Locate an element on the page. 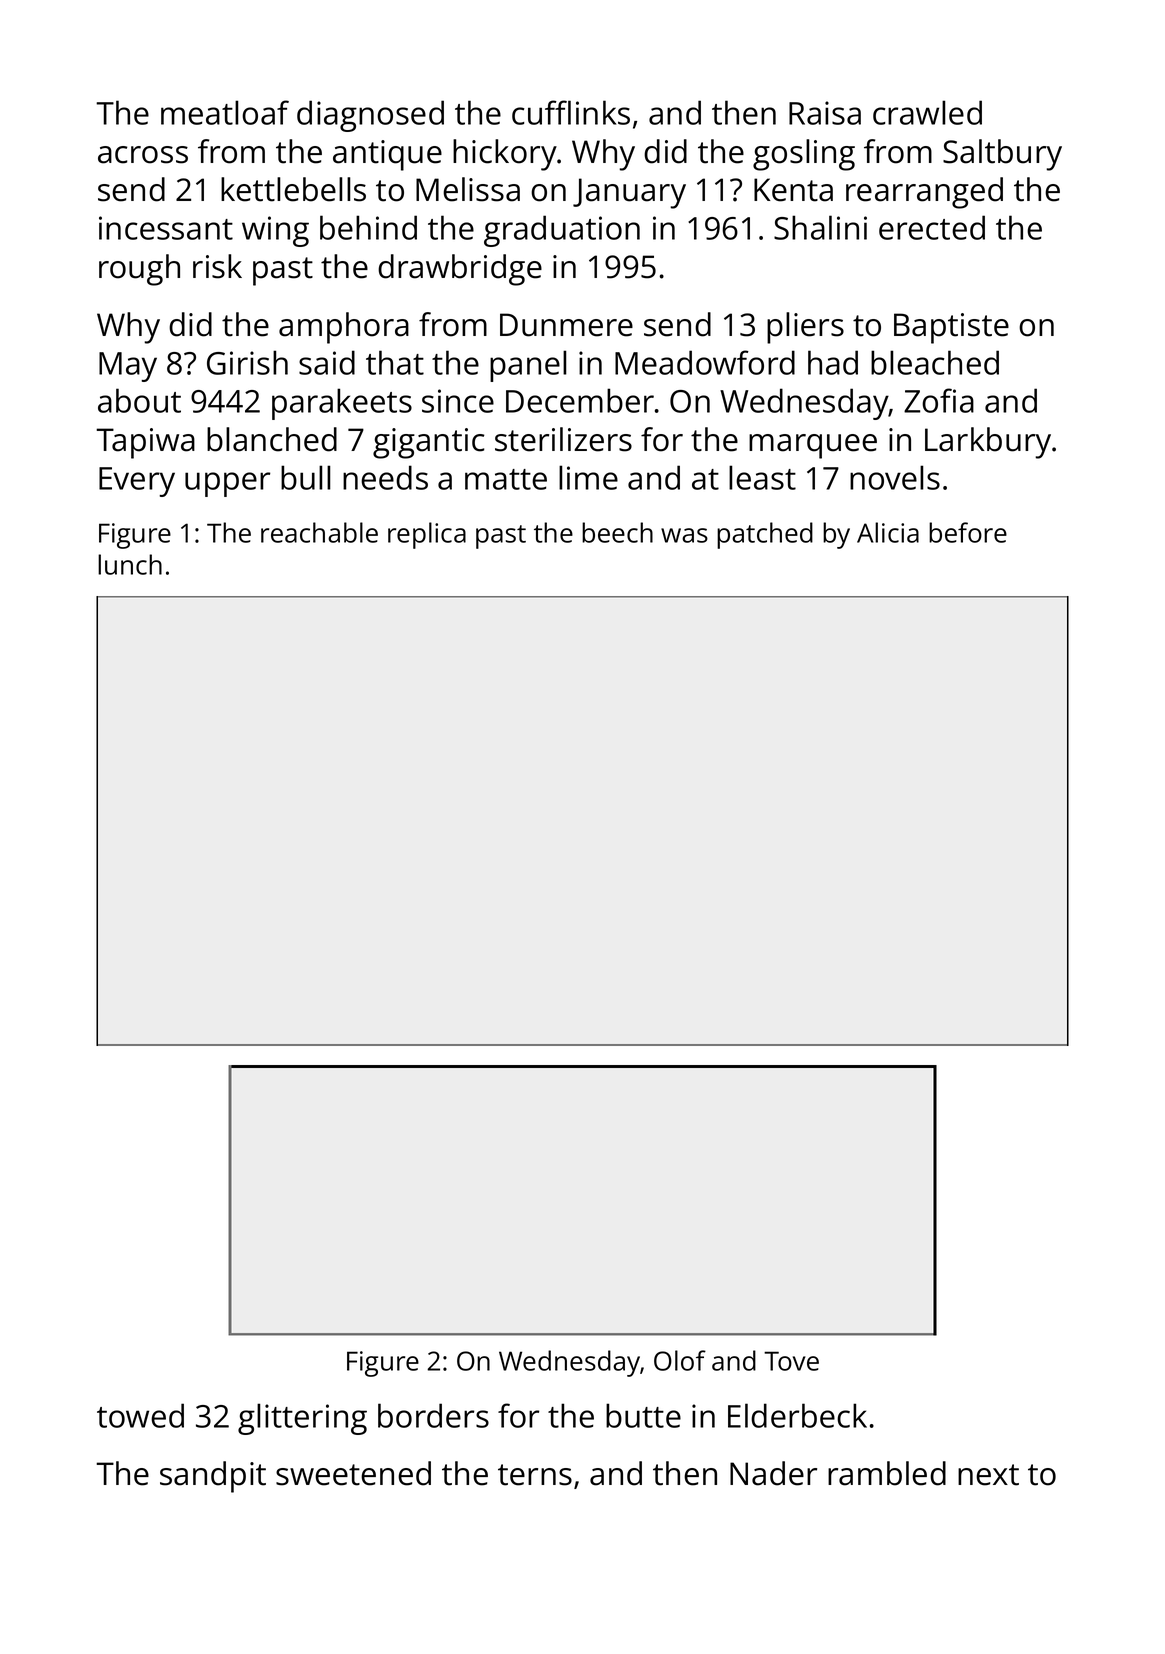  Raisa is located at coordinates (825, 113).
